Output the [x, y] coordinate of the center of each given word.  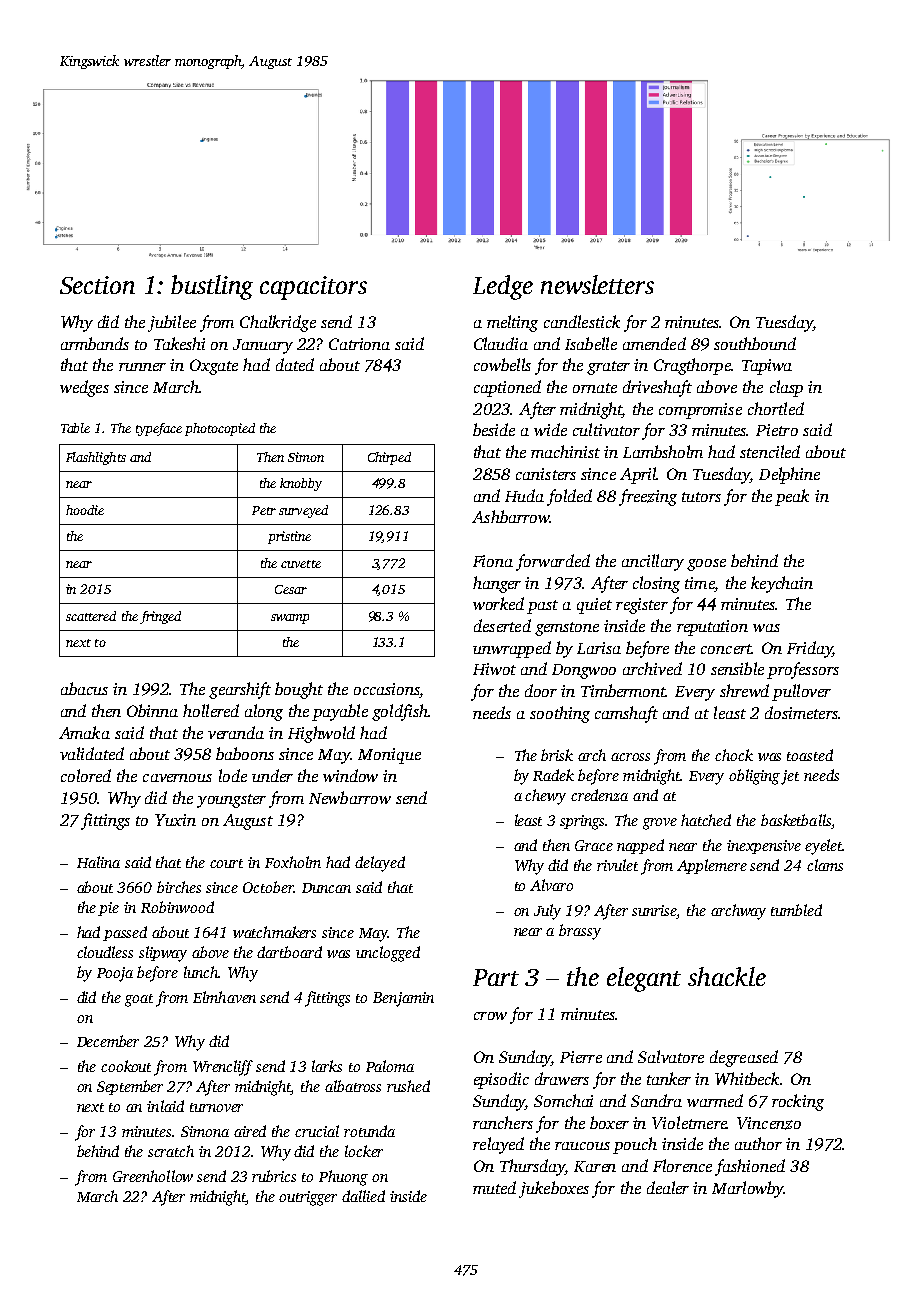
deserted [502, 625]
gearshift [240, 690]
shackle [727, 976]
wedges [84, 388]
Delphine [789, 475]
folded [569, 497]
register [642, 606]
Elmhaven [224, 997]
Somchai [563, 1100]
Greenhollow [153, 1176]
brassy [580, 932]
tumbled [796, 910]
